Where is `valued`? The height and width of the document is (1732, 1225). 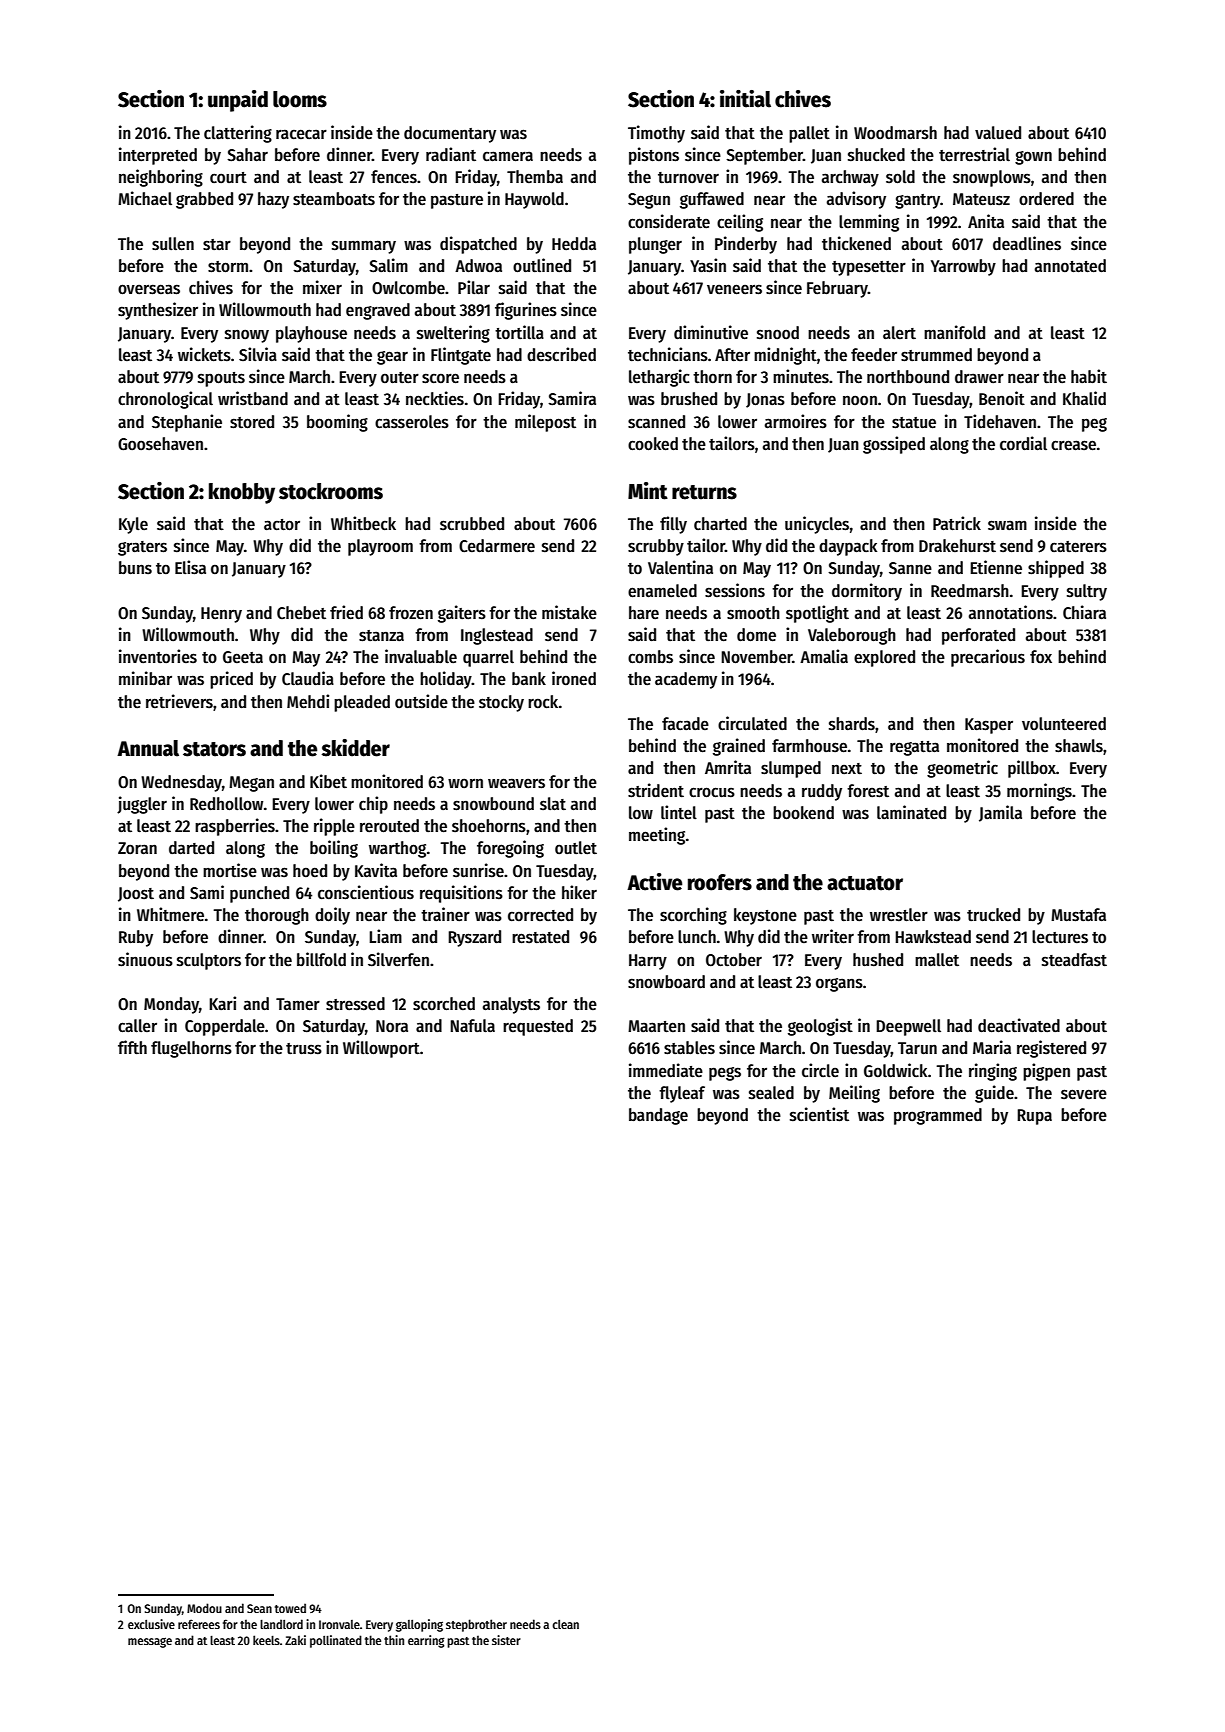 valued is located at coordinates (998, 133).
